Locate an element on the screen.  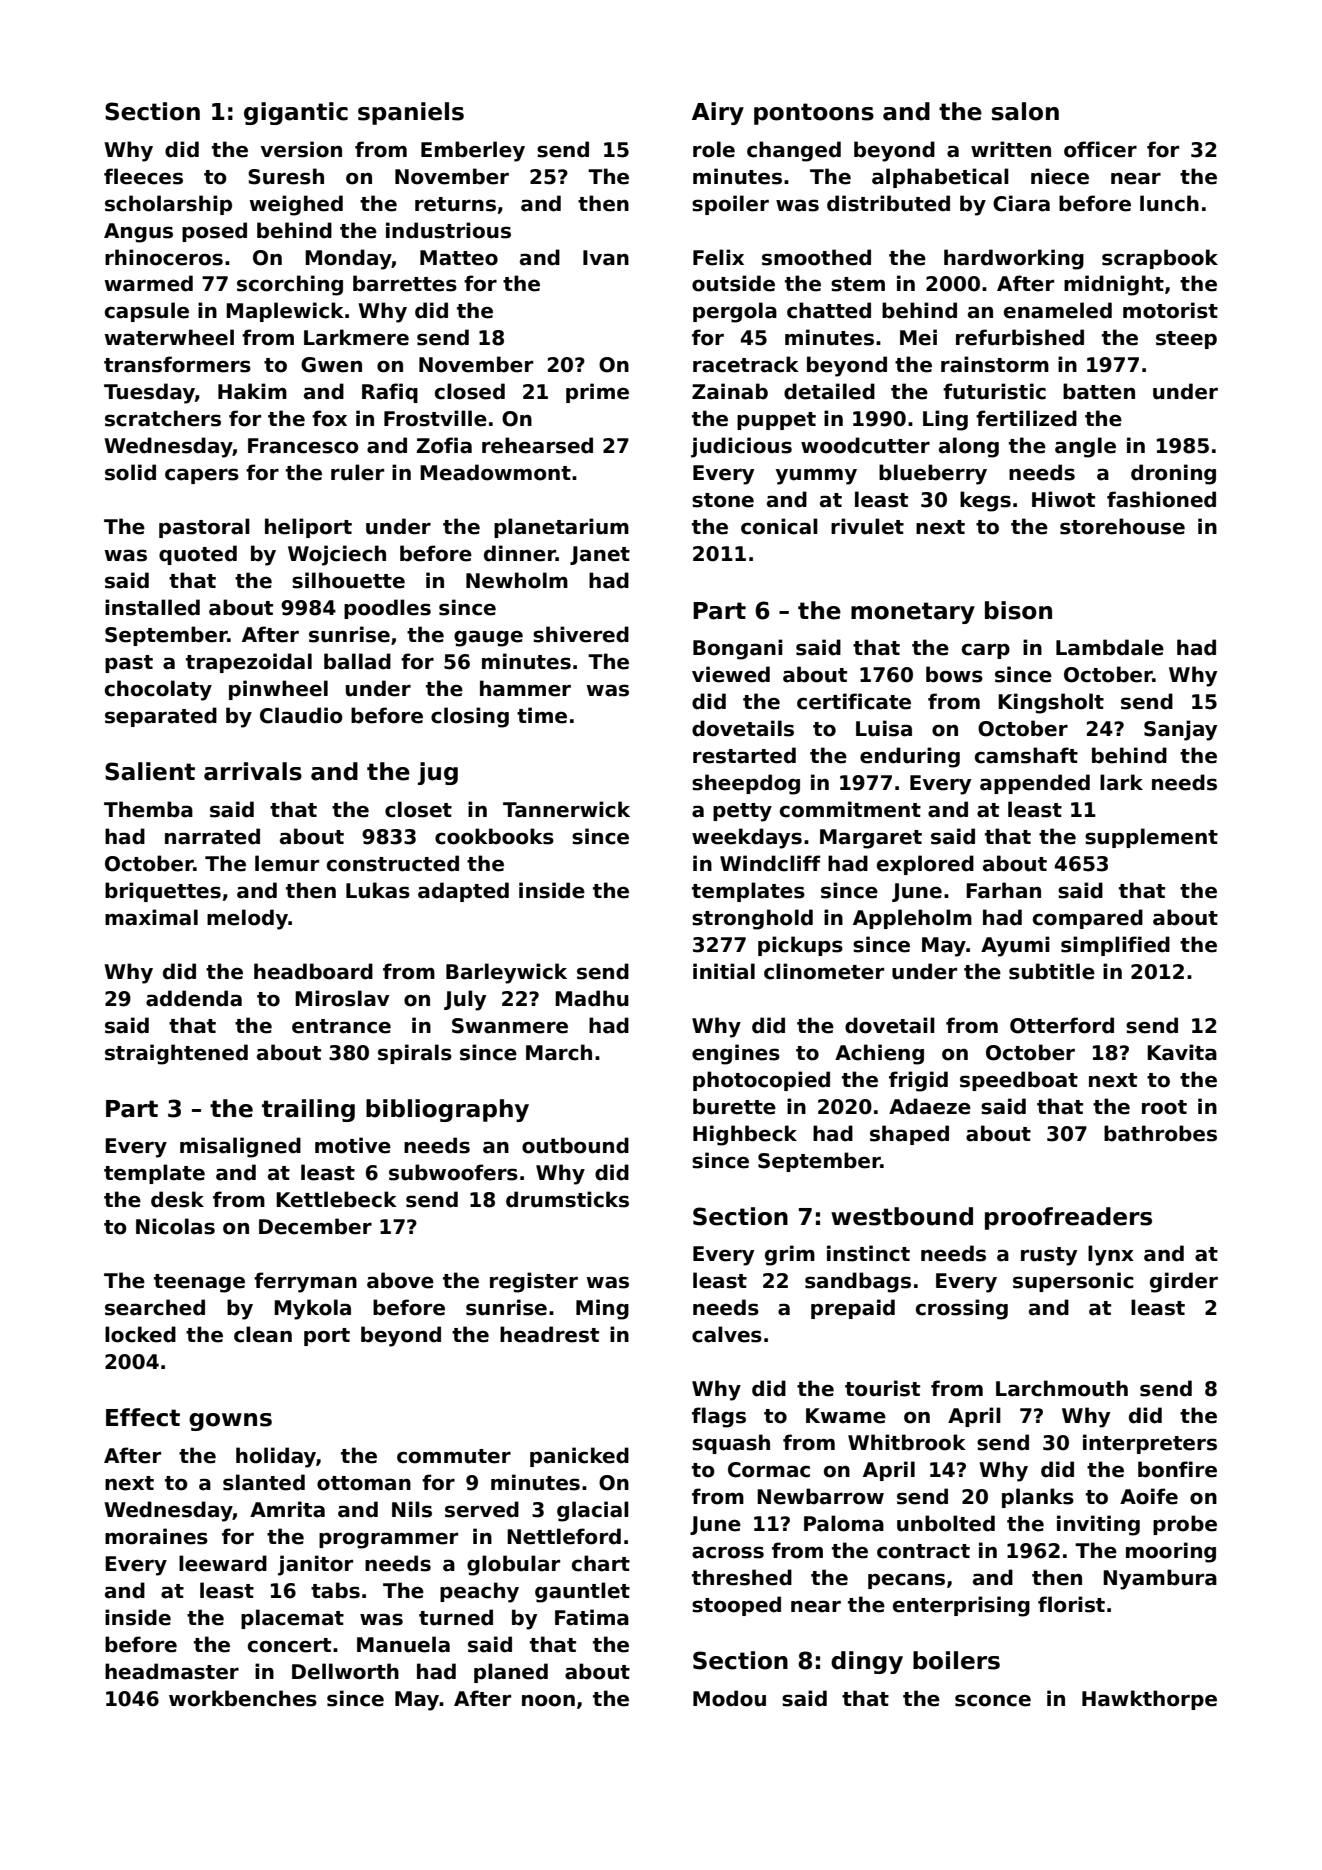
workbenches is located at coordinates (243, 1698).
